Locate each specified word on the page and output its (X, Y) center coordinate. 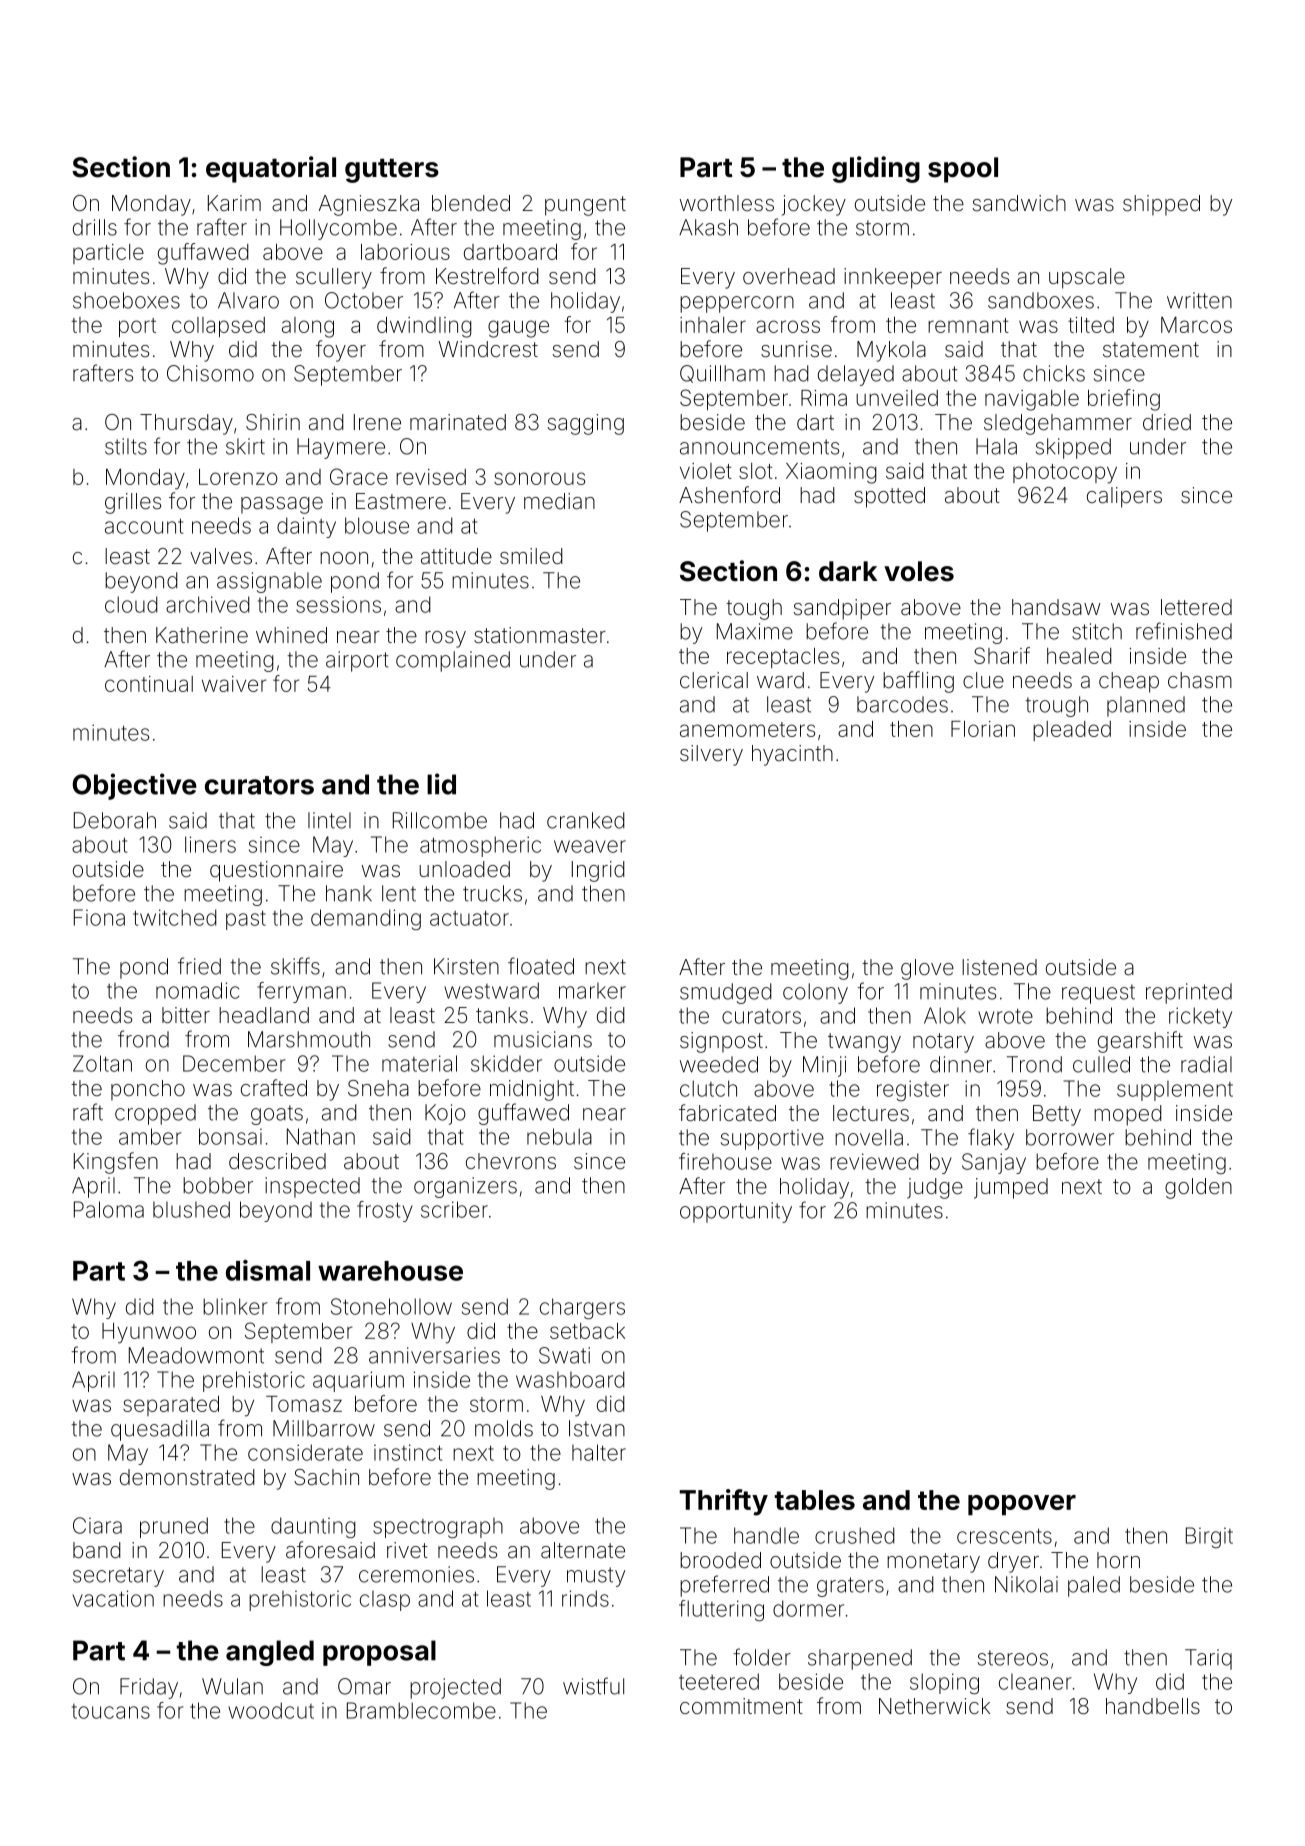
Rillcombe (440, 820)
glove (927, 969)
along (308, 327)
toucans (111, 1711)
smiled (531, 556)
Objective (134, 786)
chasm (1200, 680)
